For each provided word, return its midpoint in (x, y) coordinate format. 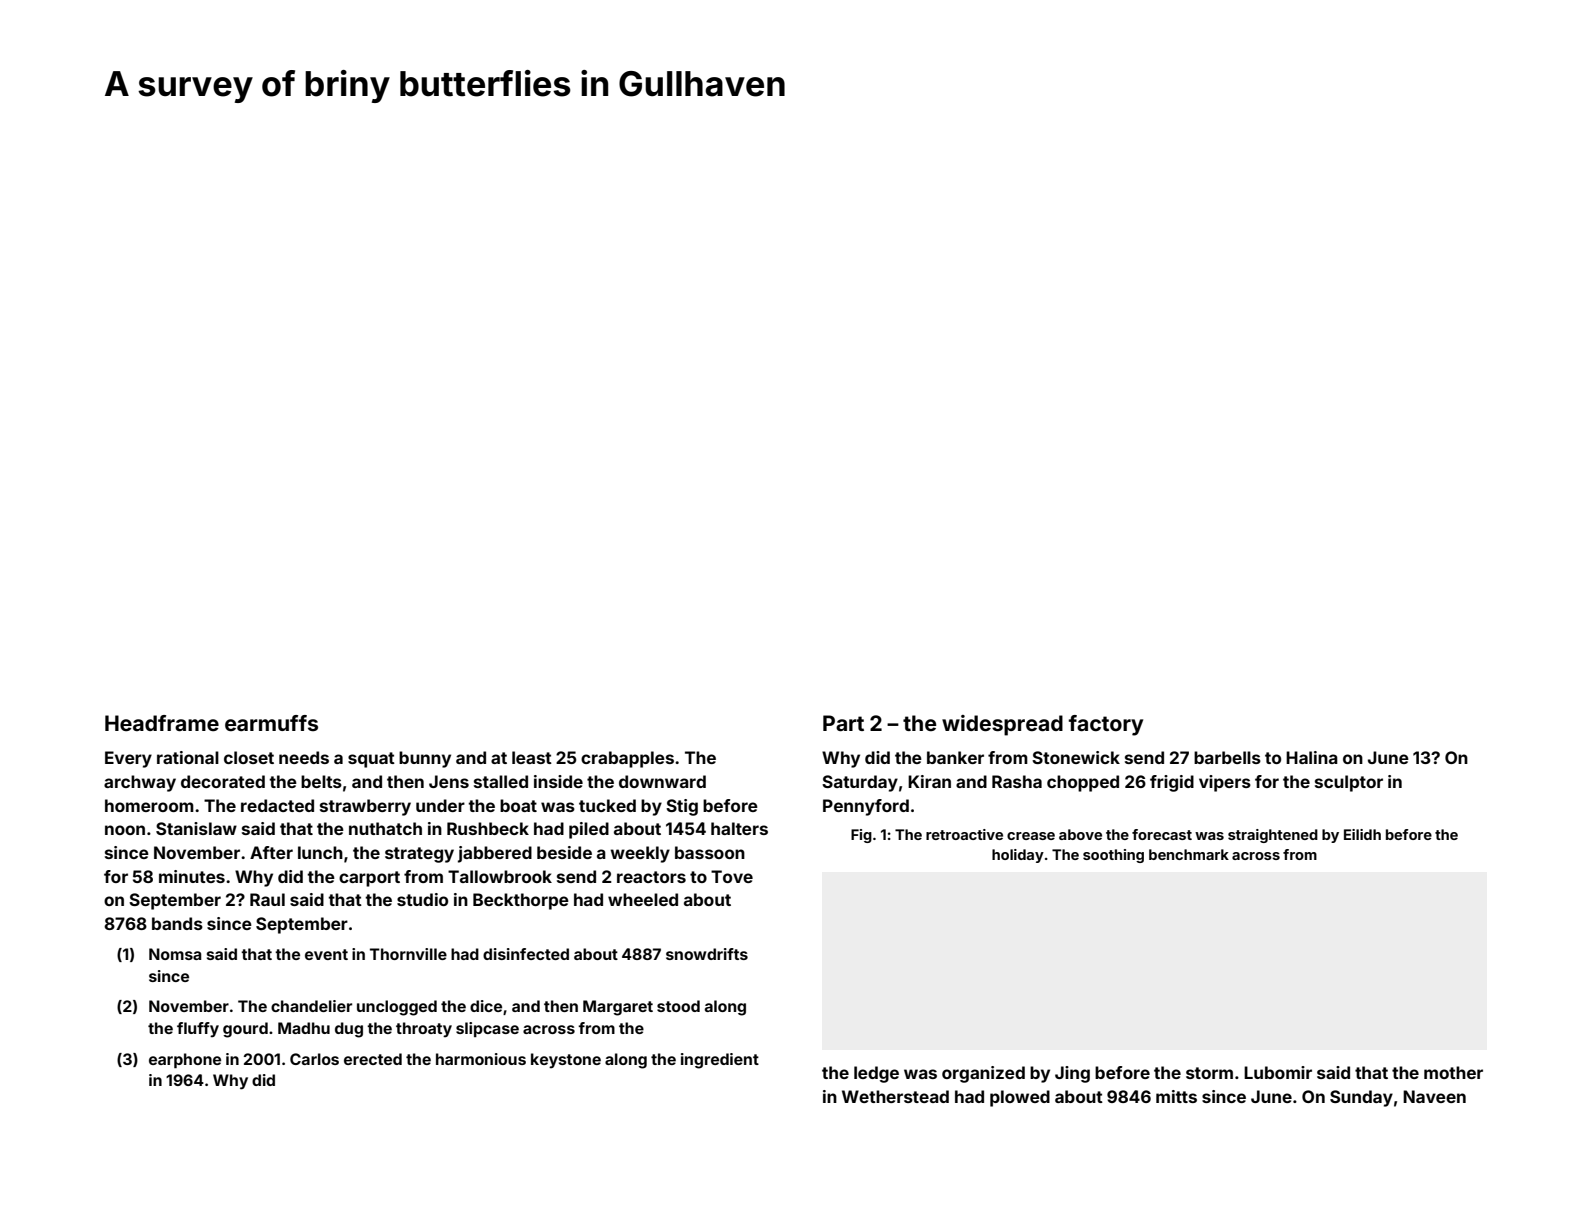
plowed (1020, 1098)
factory (1106, 725)
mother (1453, 1072)
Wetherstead (895, 1096)
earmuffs (271, 723)
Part (843, 723)
